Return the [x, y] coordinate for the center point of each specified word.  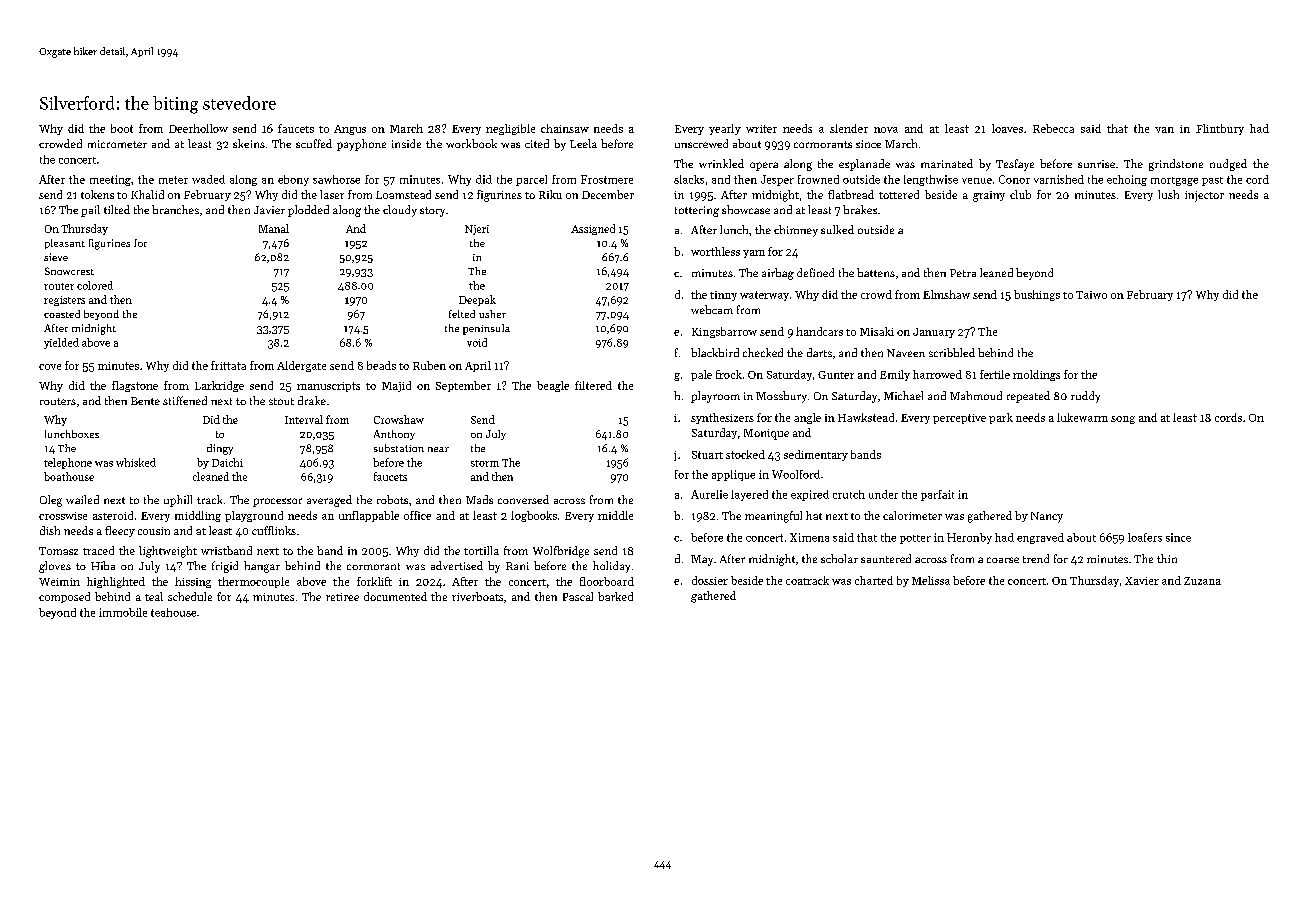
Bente [145, 401]
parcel [531, 180]
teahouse [173, 612]
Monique [766, 434]
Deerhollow [198, 128]
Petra [963, 273]
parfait [937, 495]
